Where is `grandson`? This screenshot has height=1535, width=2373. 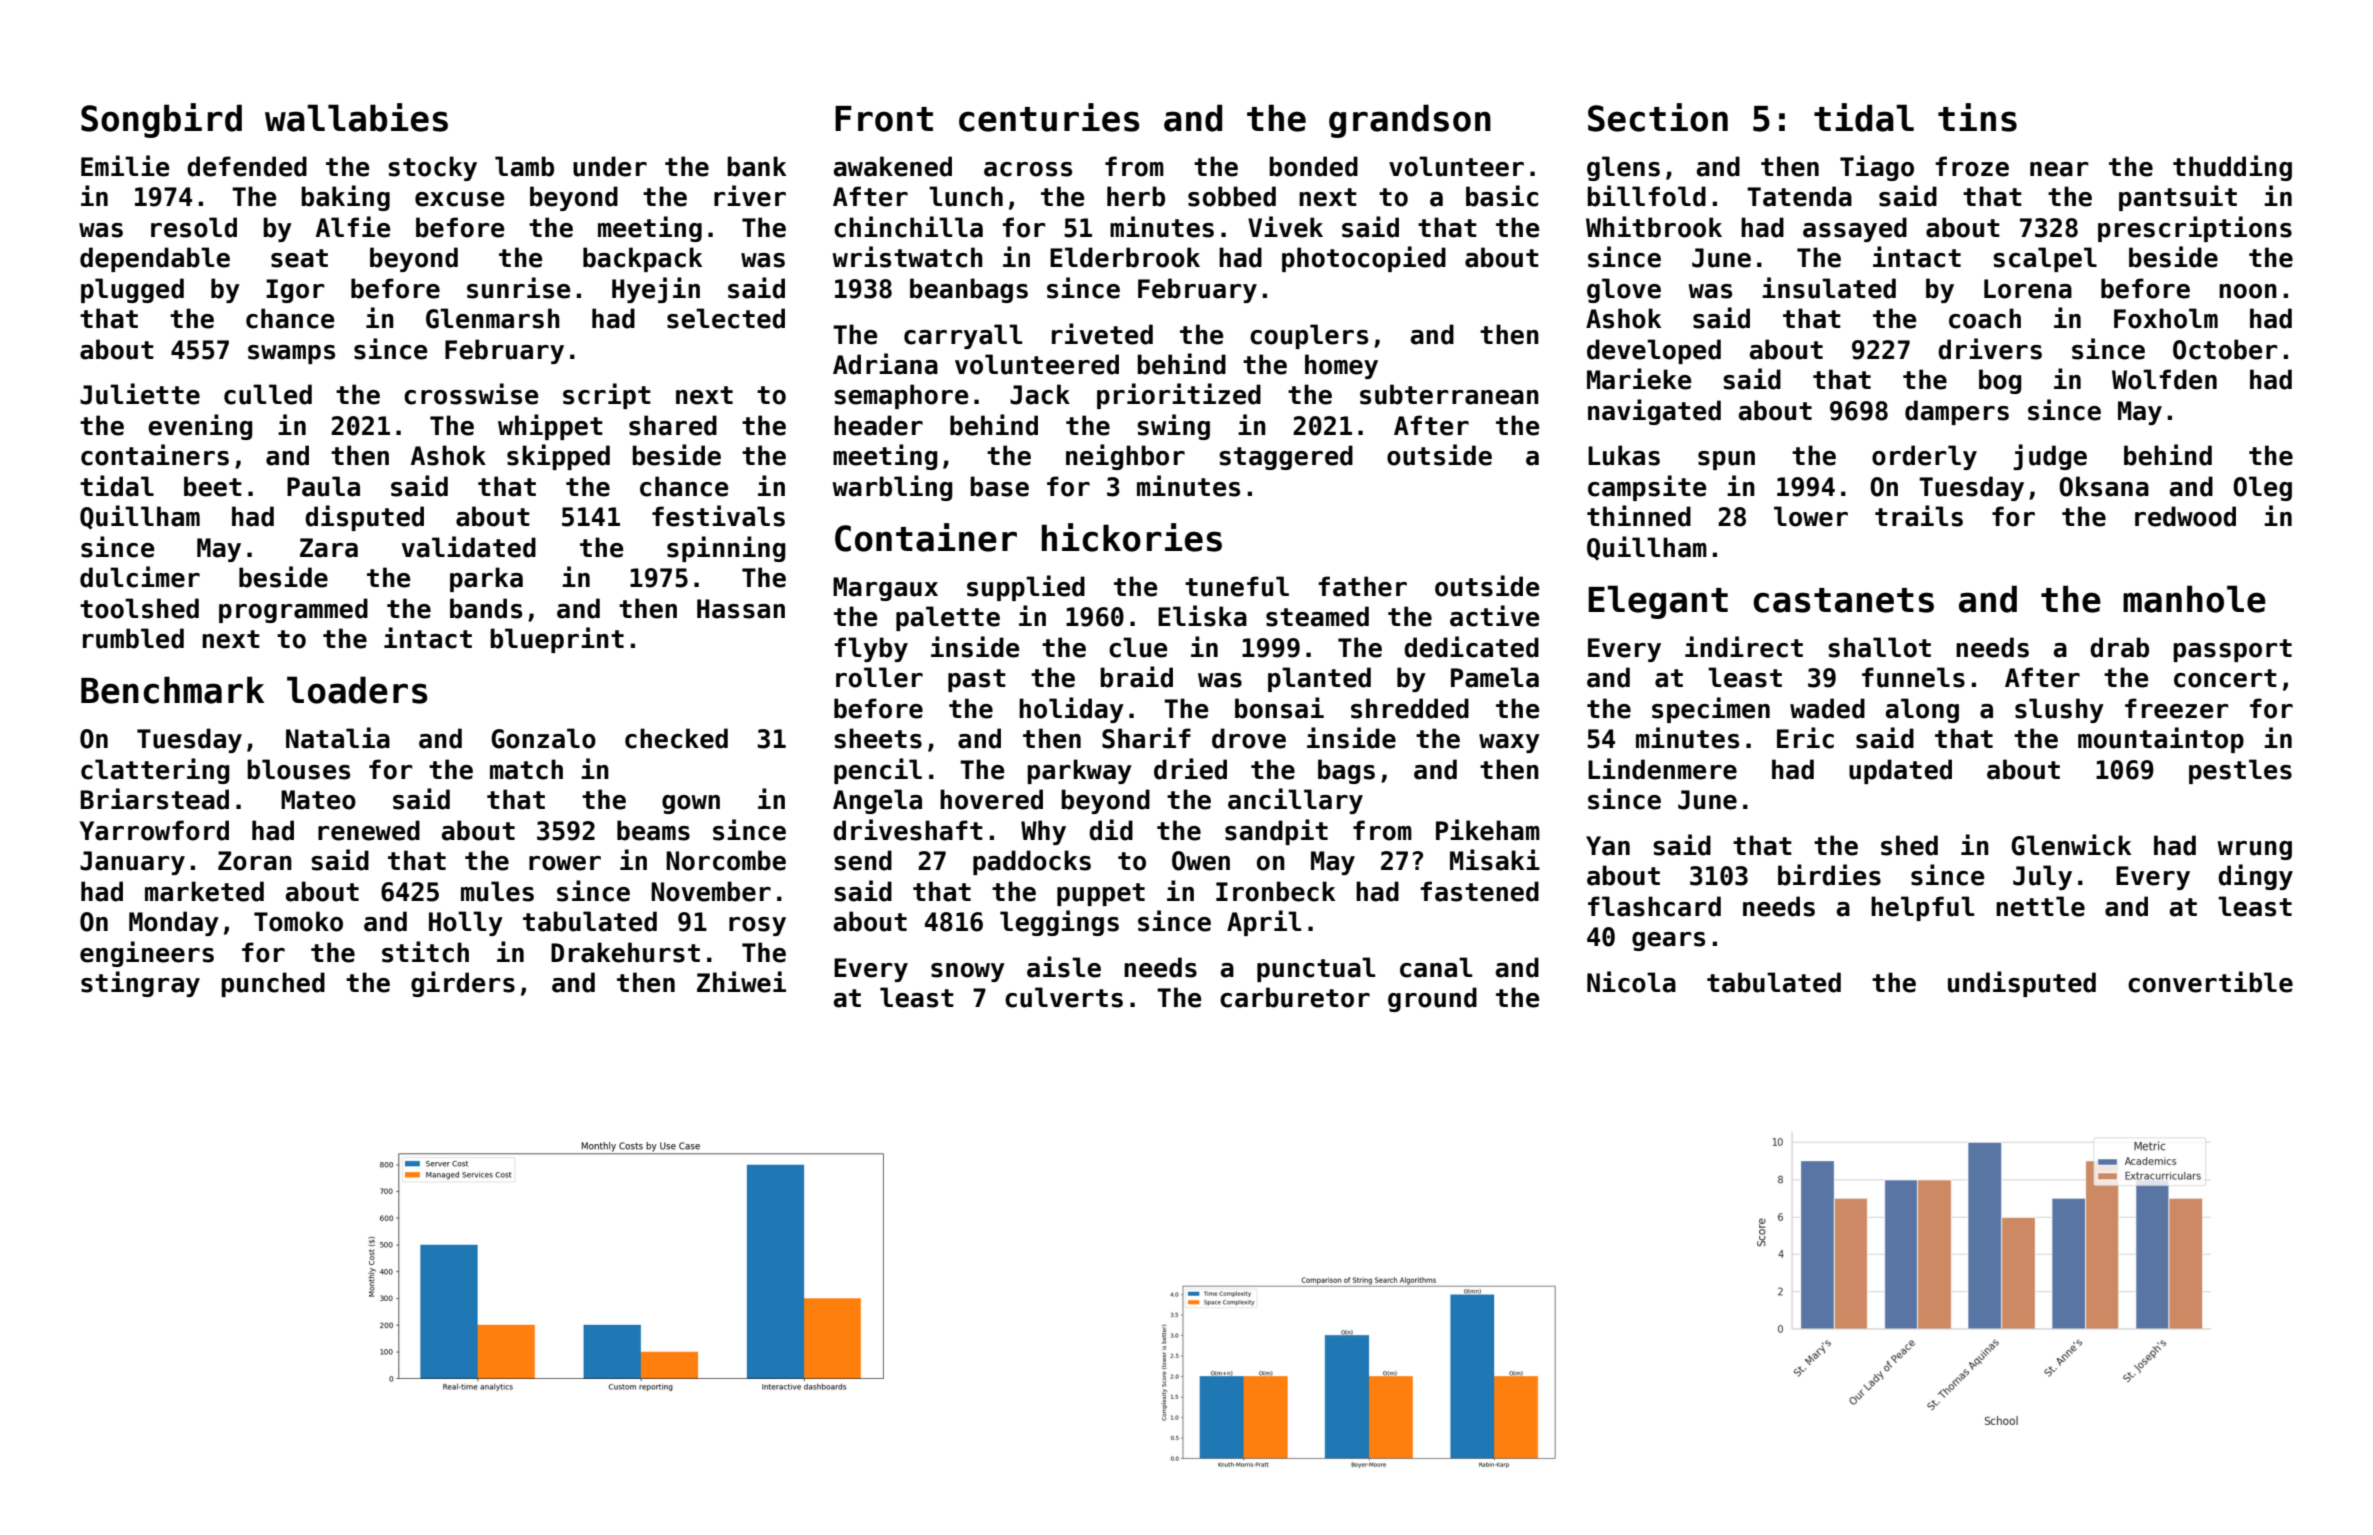 grandson is located at coordinates (1410, 121).
